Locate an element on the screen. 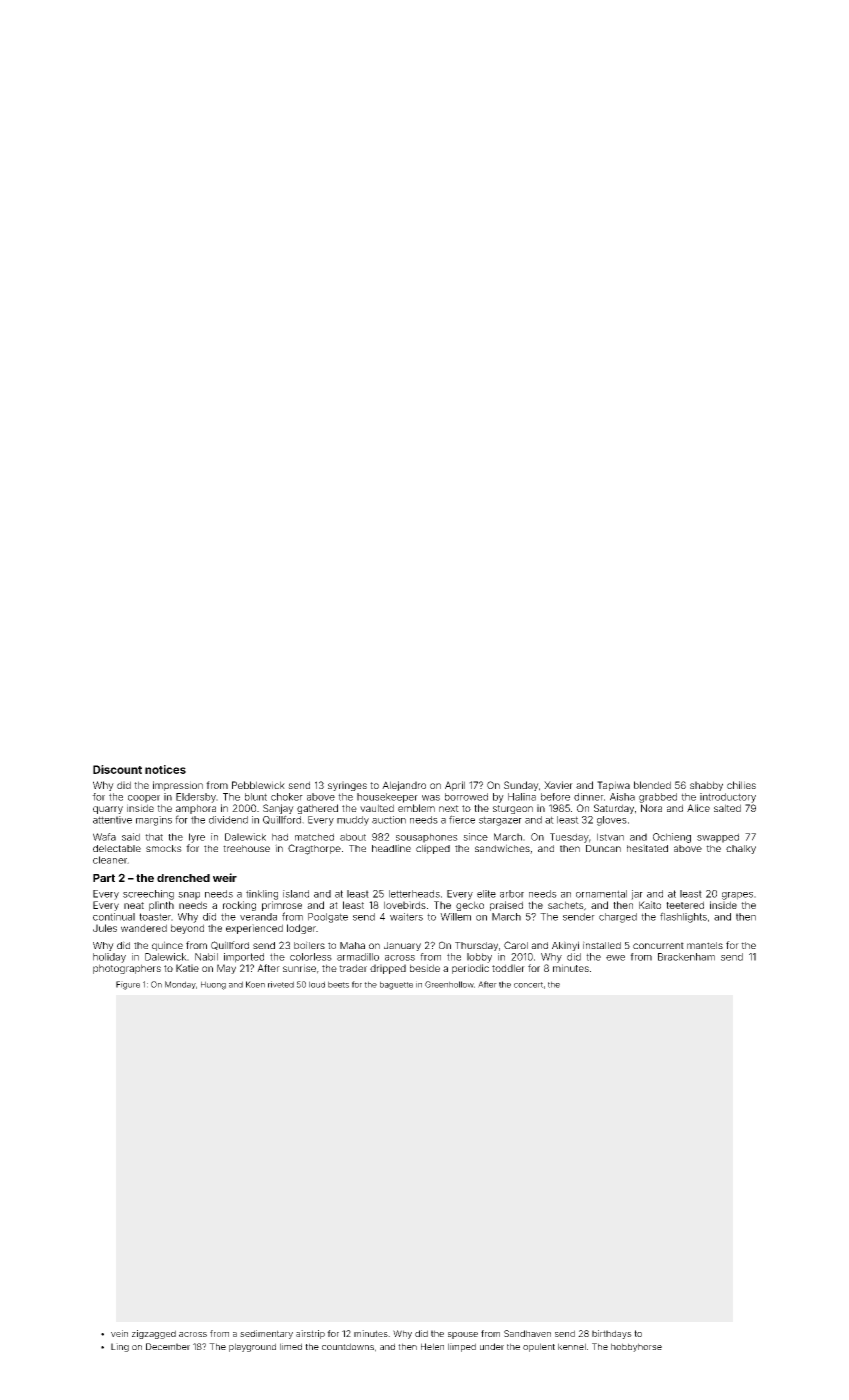 The height and width of the screenshot is (1400, 849). Discount is located at coordinates (117, 769).
